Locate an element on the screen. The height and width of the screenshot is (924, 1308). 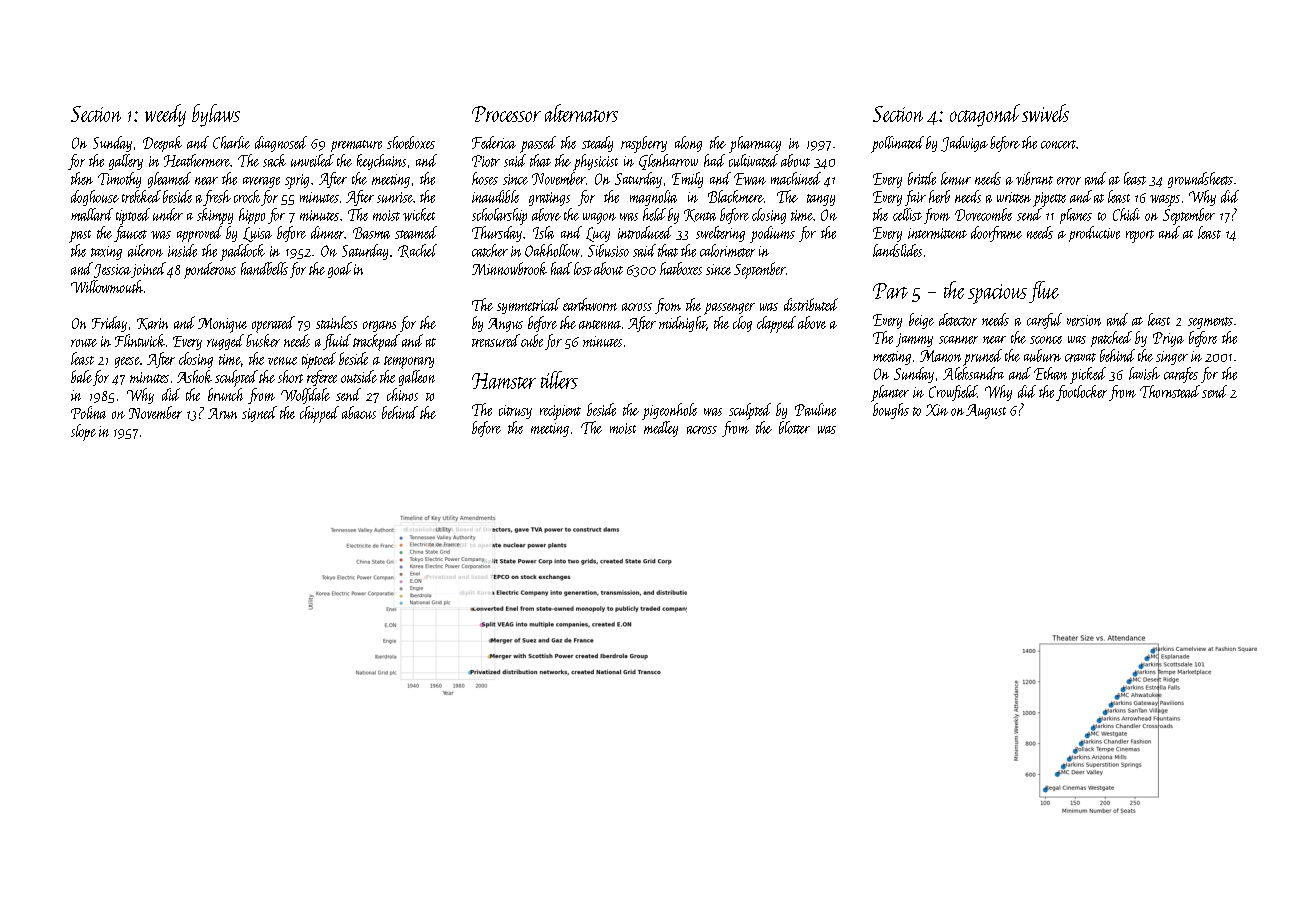
singer is located at coordinates (1172, 358).
